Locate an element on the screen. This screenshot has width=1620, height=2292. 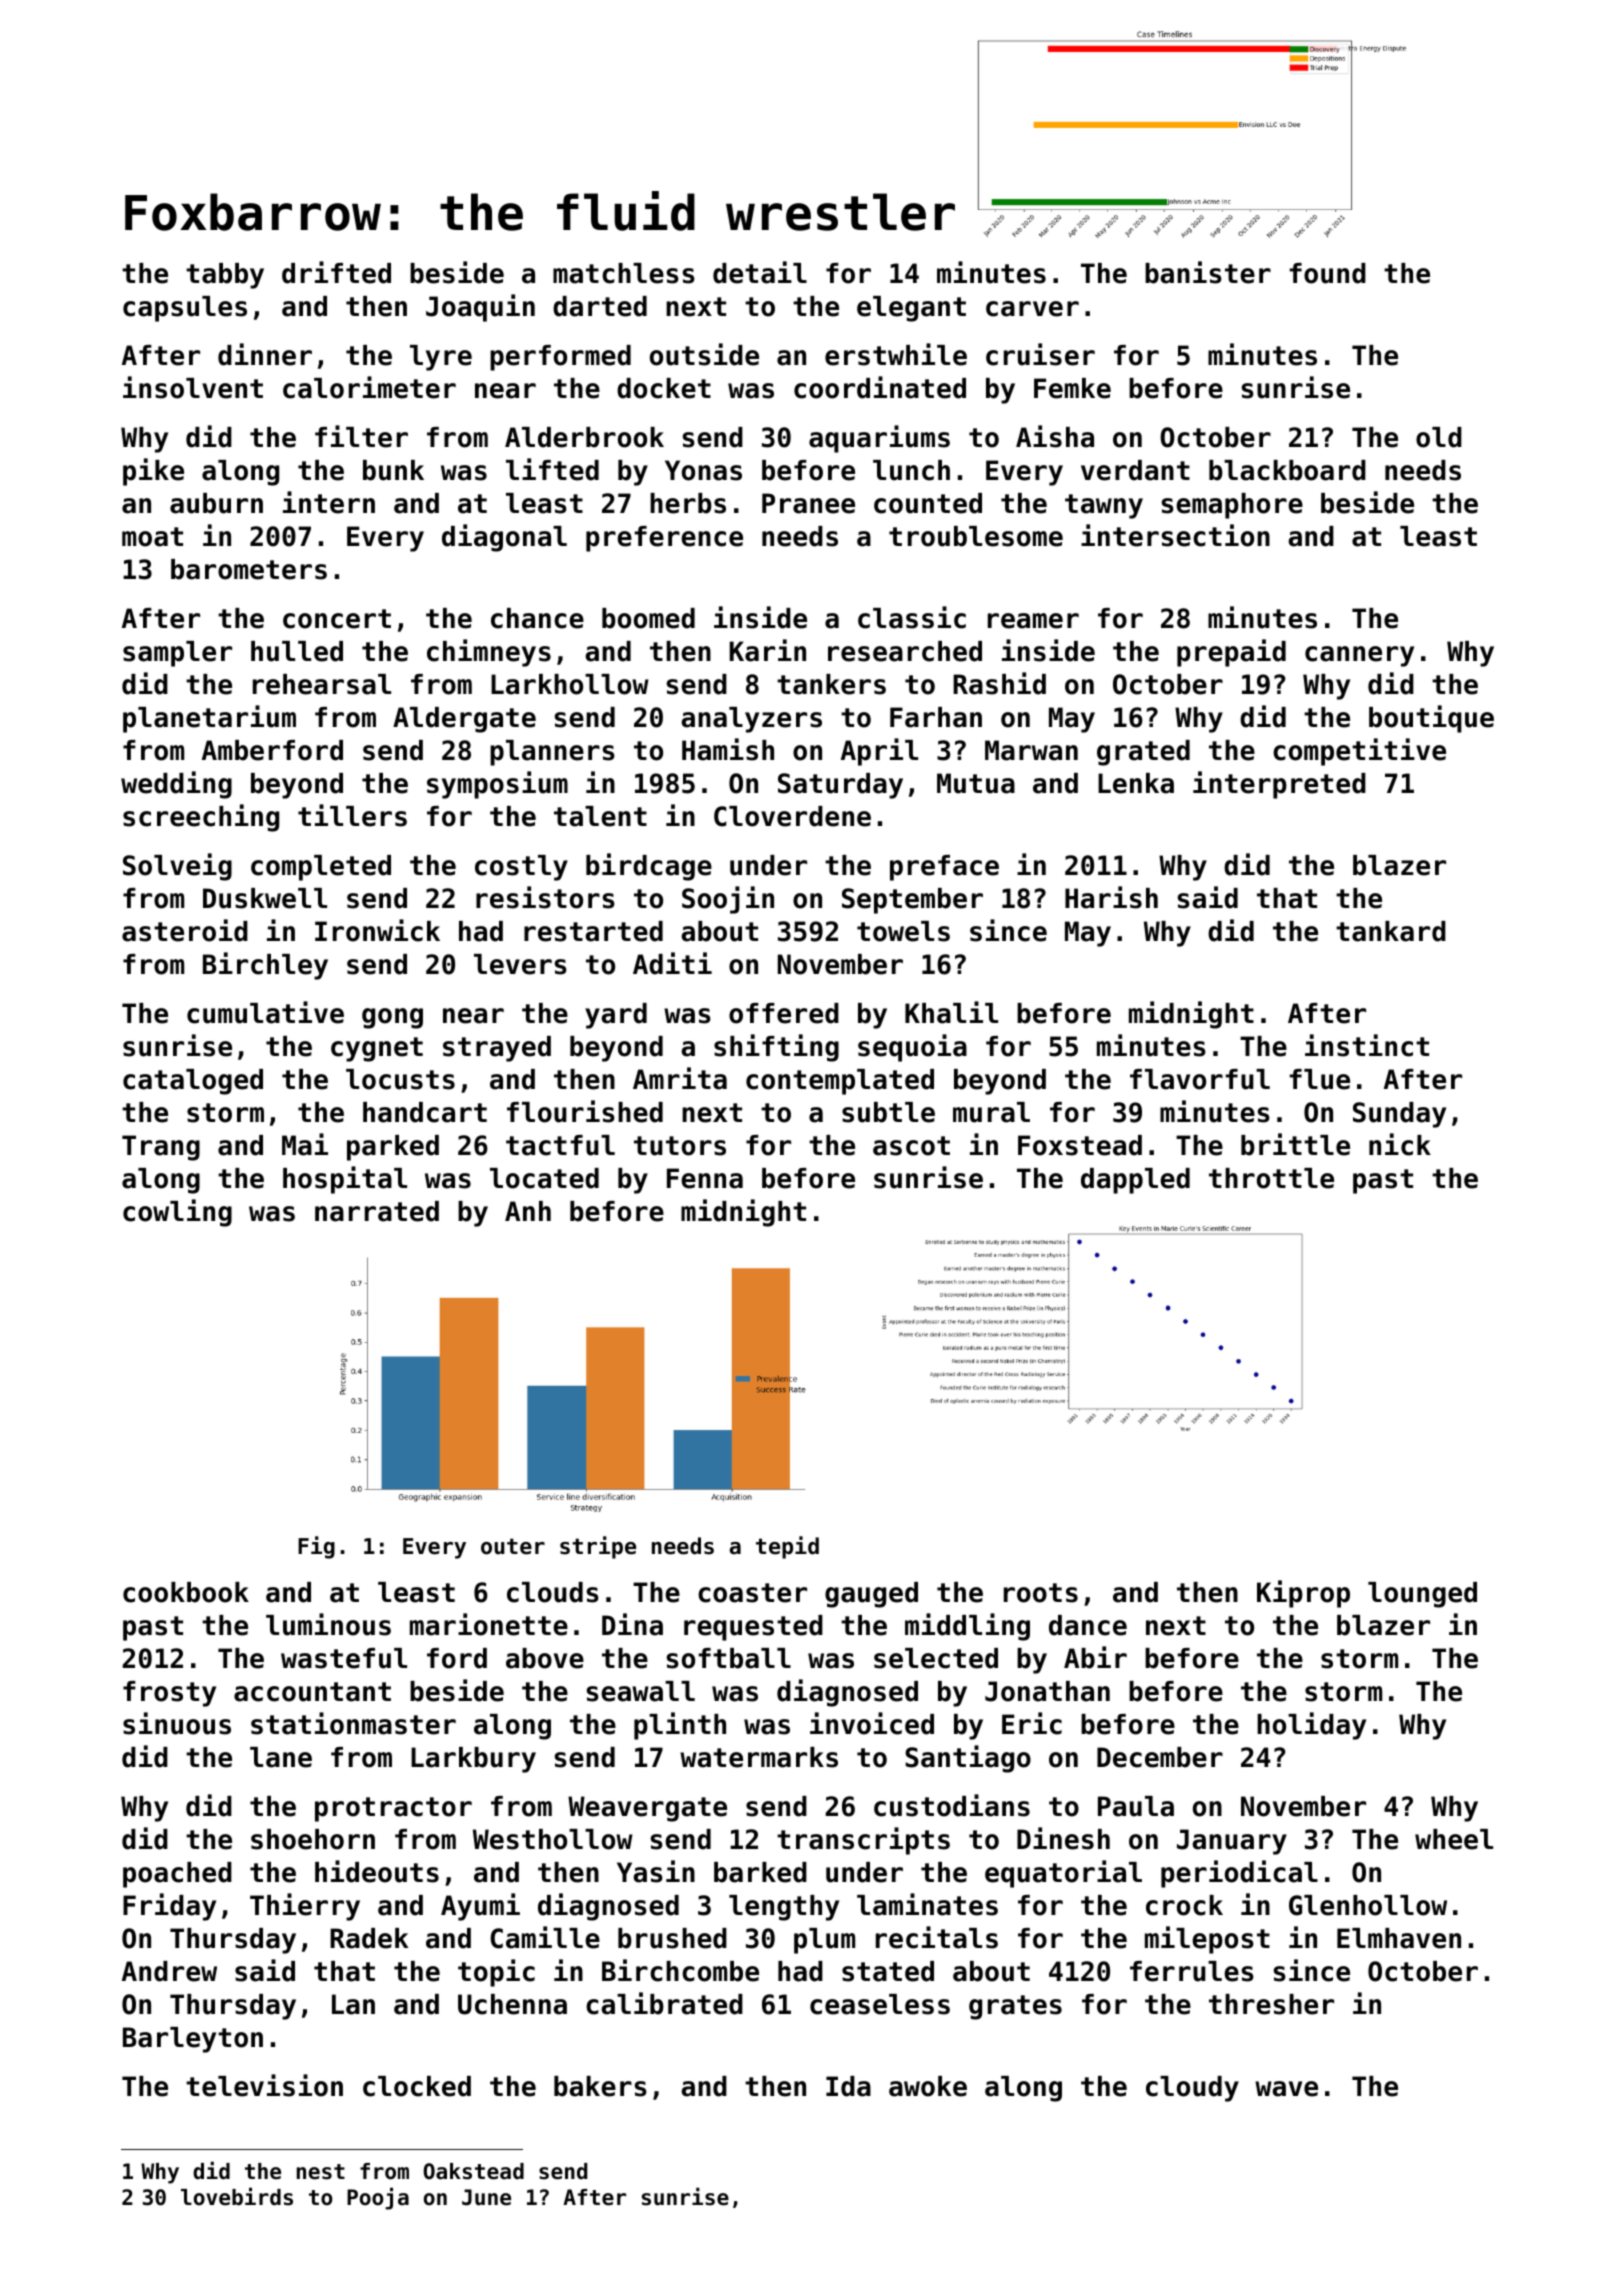
wave is located at coordinates (1286, 2089).
